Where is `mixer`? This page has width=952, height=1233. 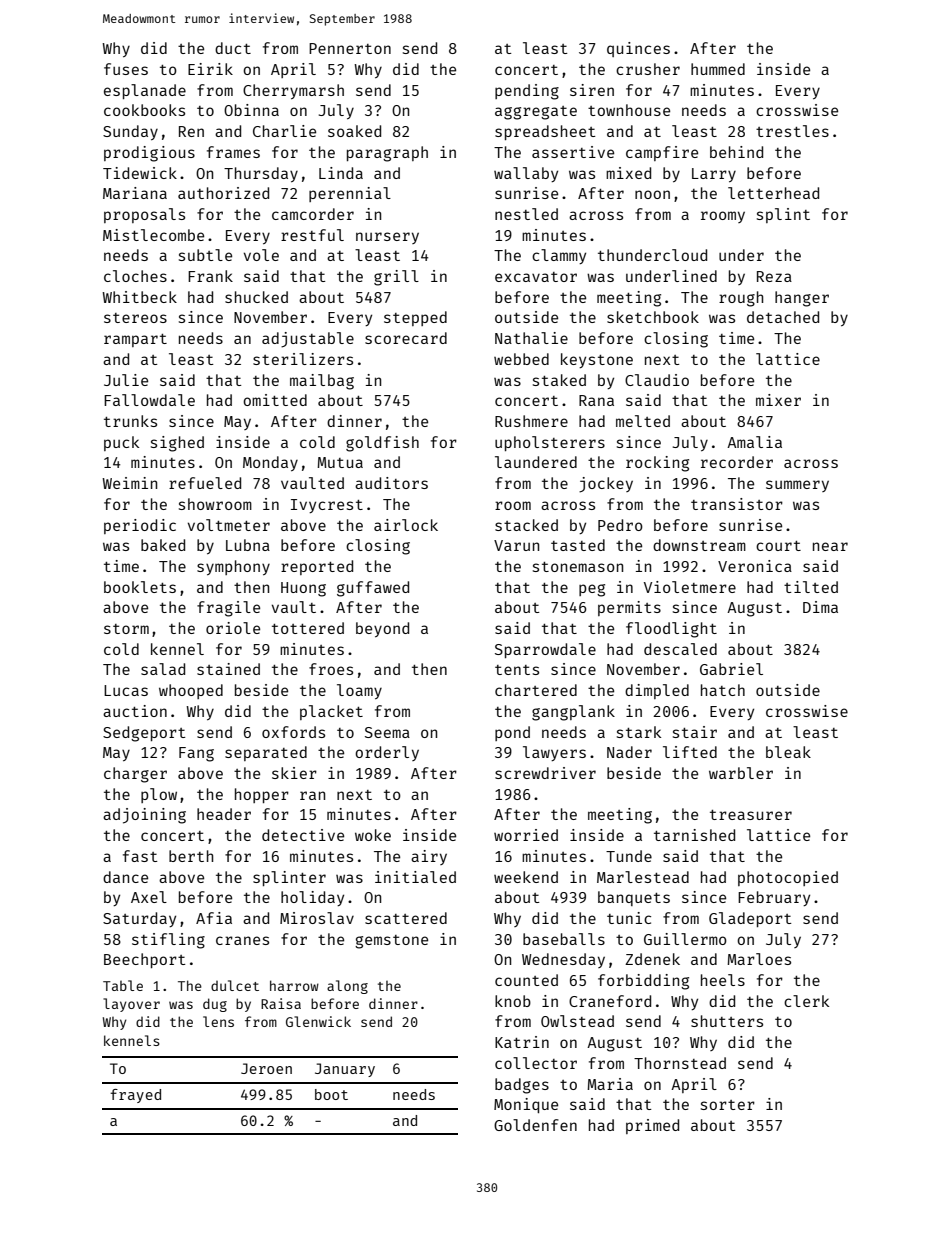 mixer is located at coordinates (778, 400).
